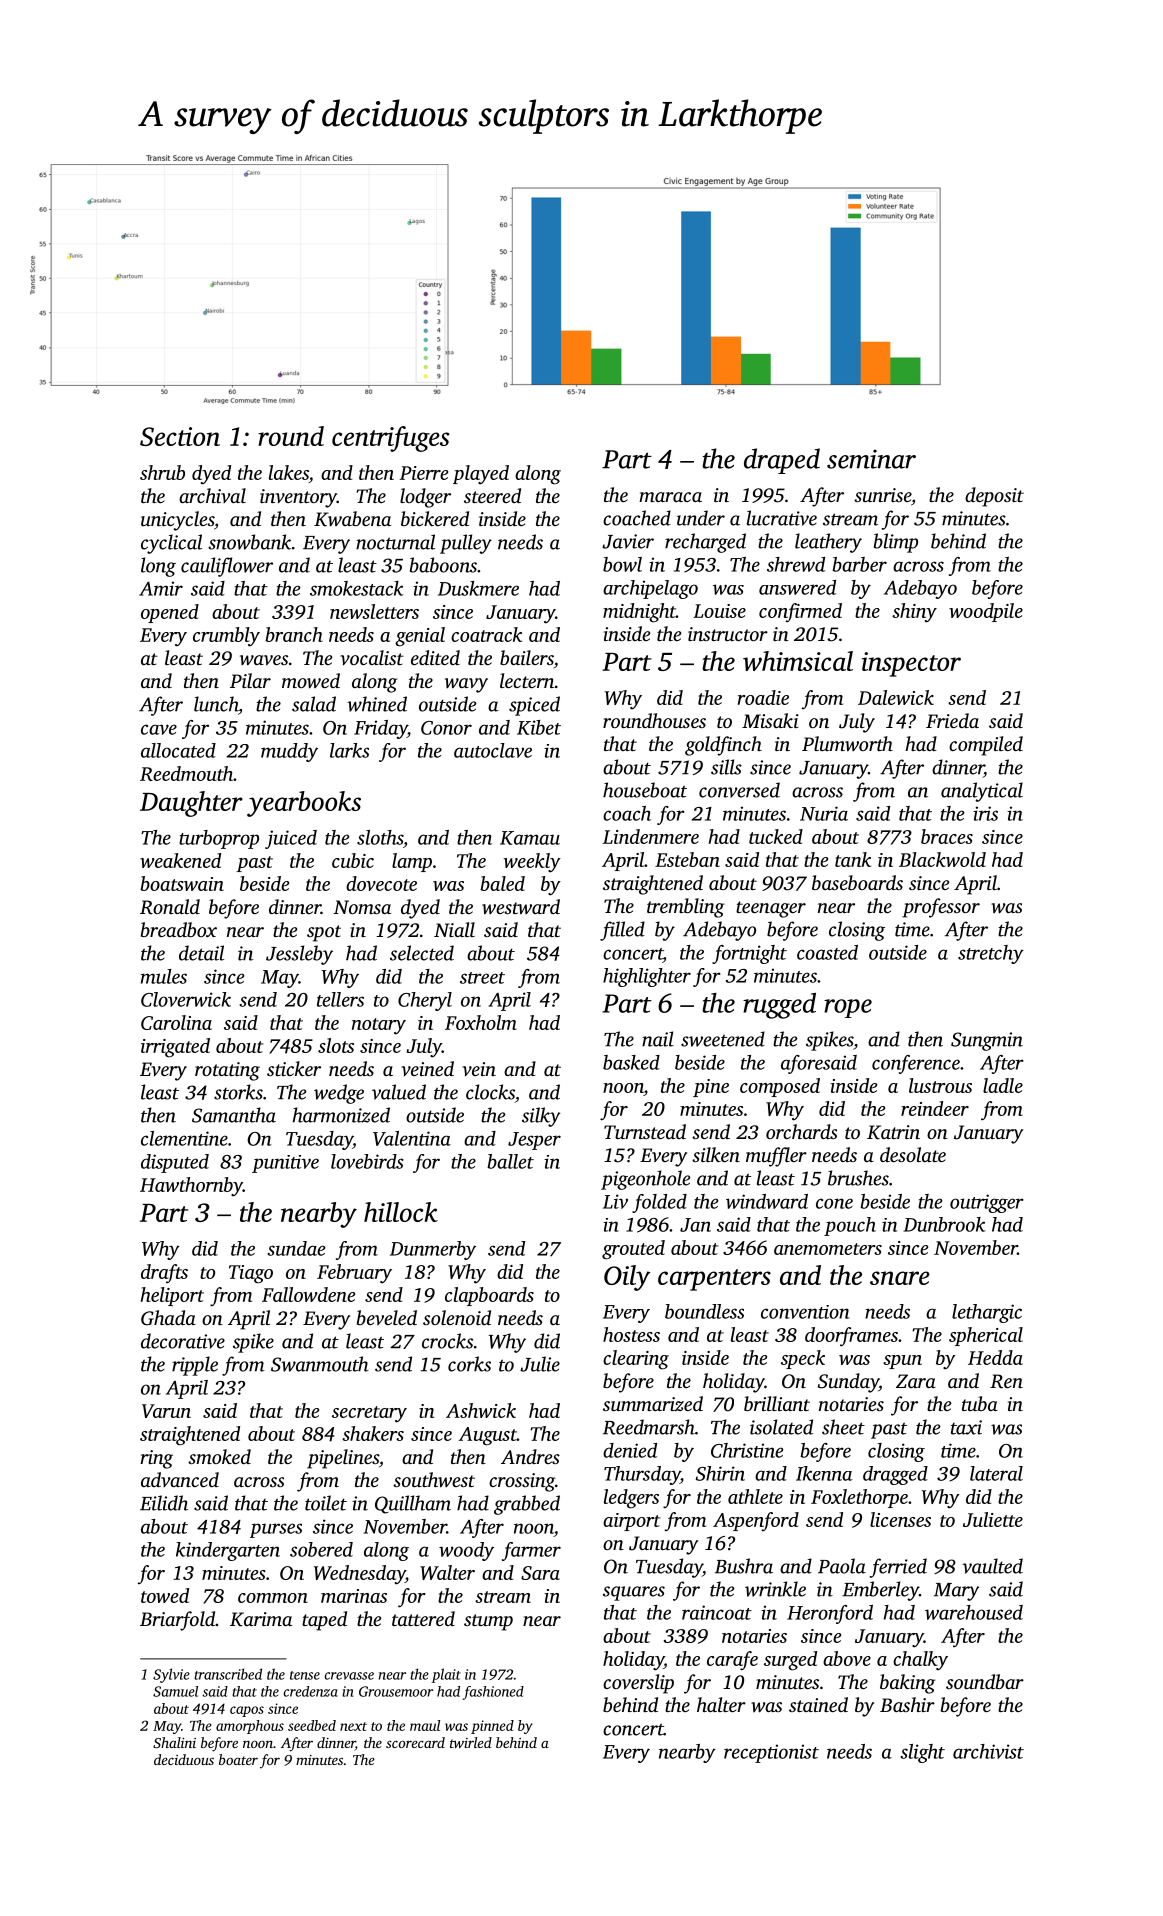 This screenshot has width=1163, height=1916. I want to click on goldfinch, so click(723, 746).
